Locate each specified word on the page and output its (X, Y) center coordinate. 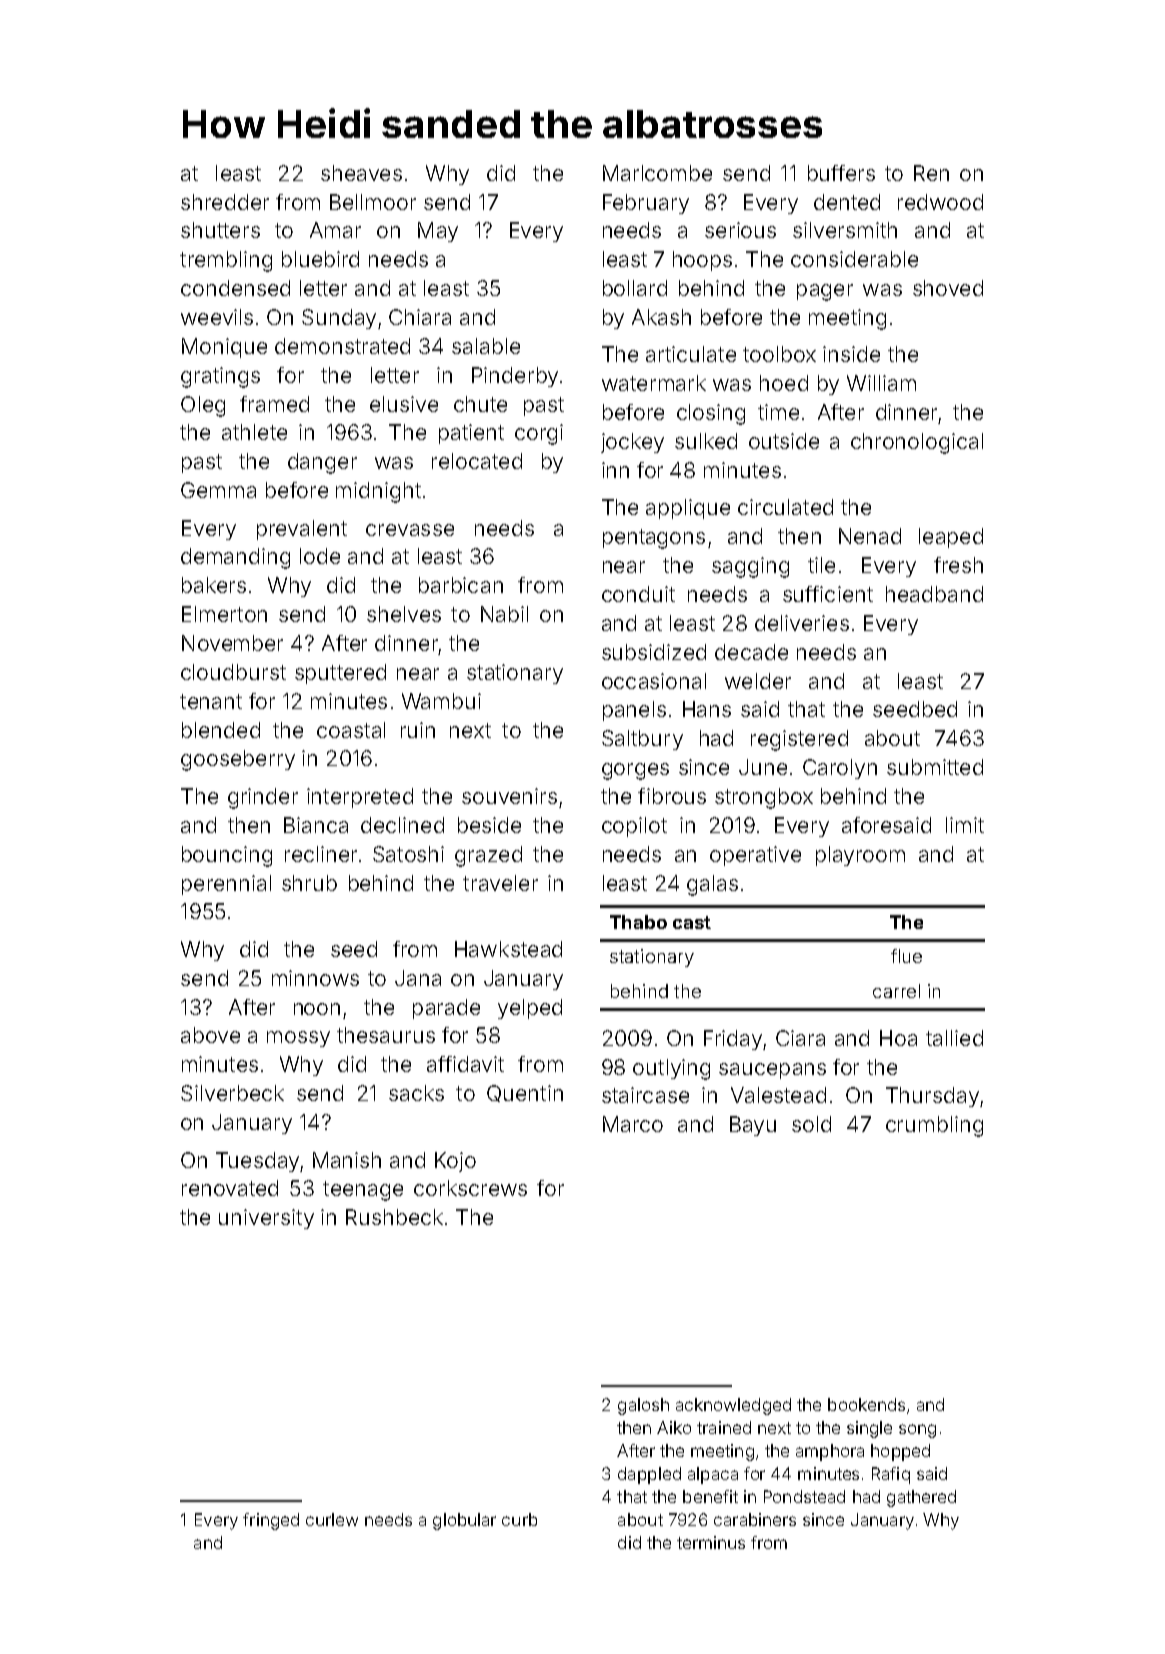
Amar (335, 230)
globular (464, 1521)
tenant (211, 701)
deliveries (802, 623)
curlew (332, 1519)
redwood (940, 202)
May (438, 232)
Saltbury (642, 740)
